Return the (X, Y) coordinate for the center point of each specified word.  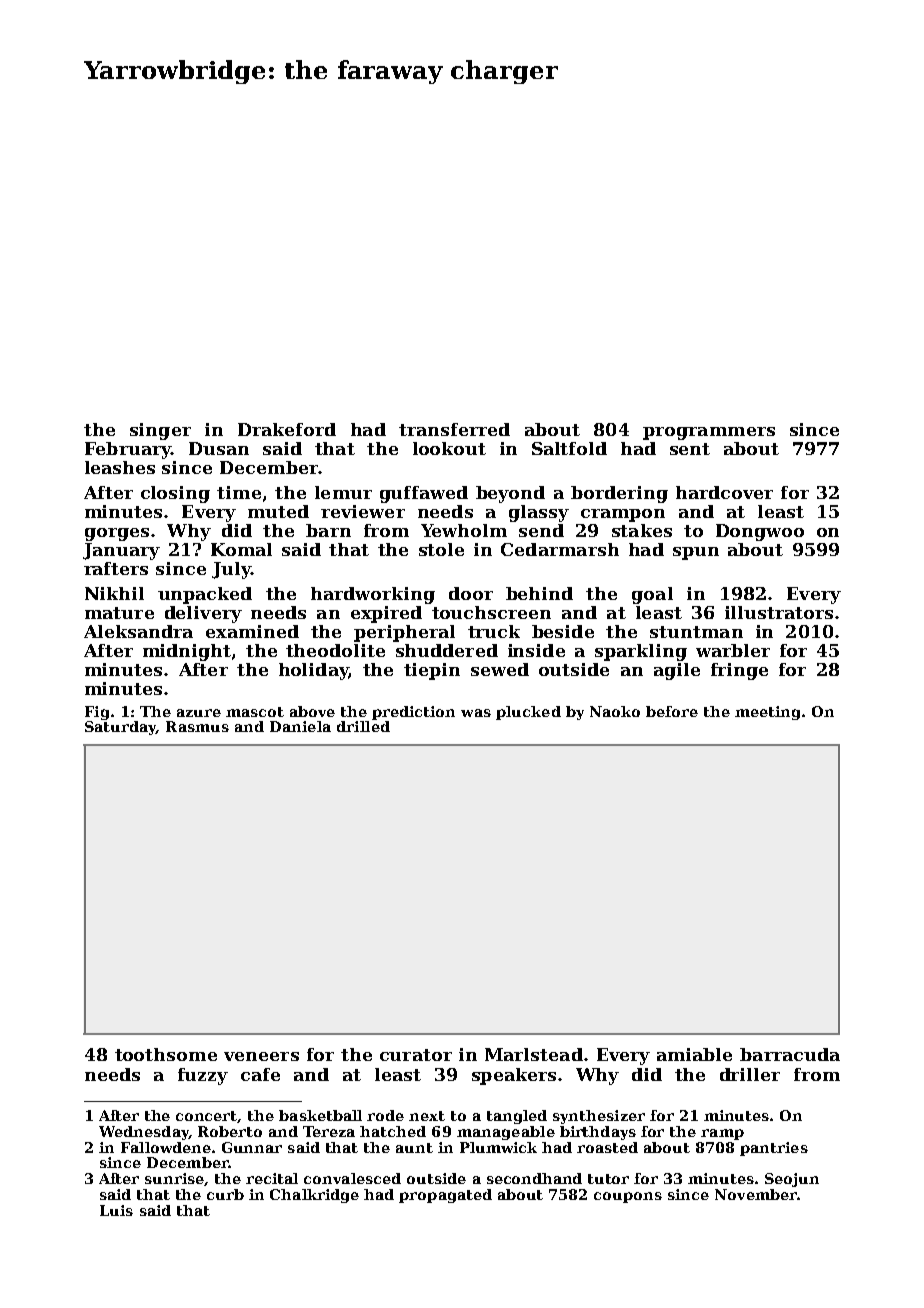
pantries (774, 1149)
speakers (514, 1076)
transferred (454, 429)
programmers (709, 433)
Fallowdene (166, 1147)
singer (160, 431)
